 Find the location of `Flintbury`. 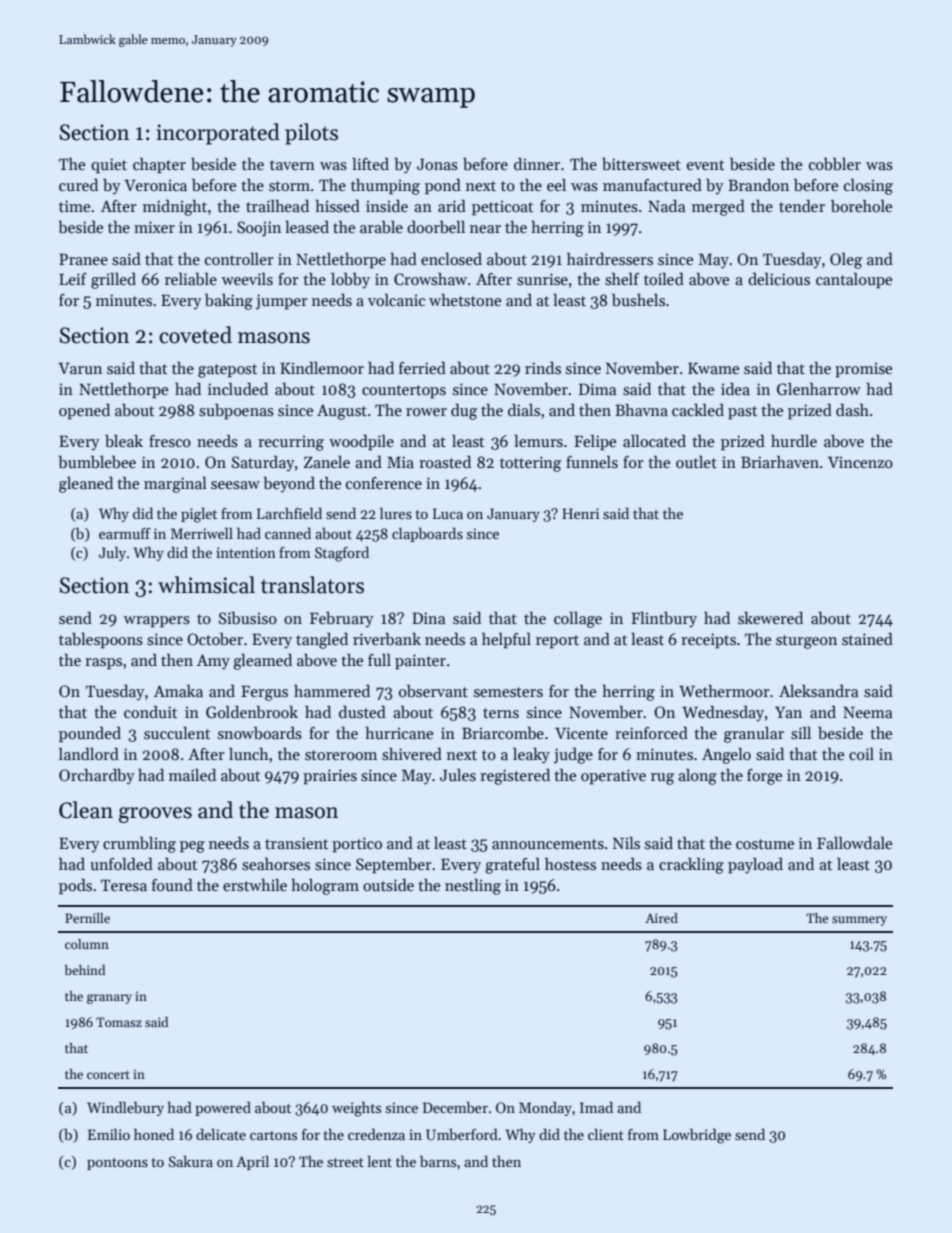

Flintbury is located at coordinates (664, 619).
